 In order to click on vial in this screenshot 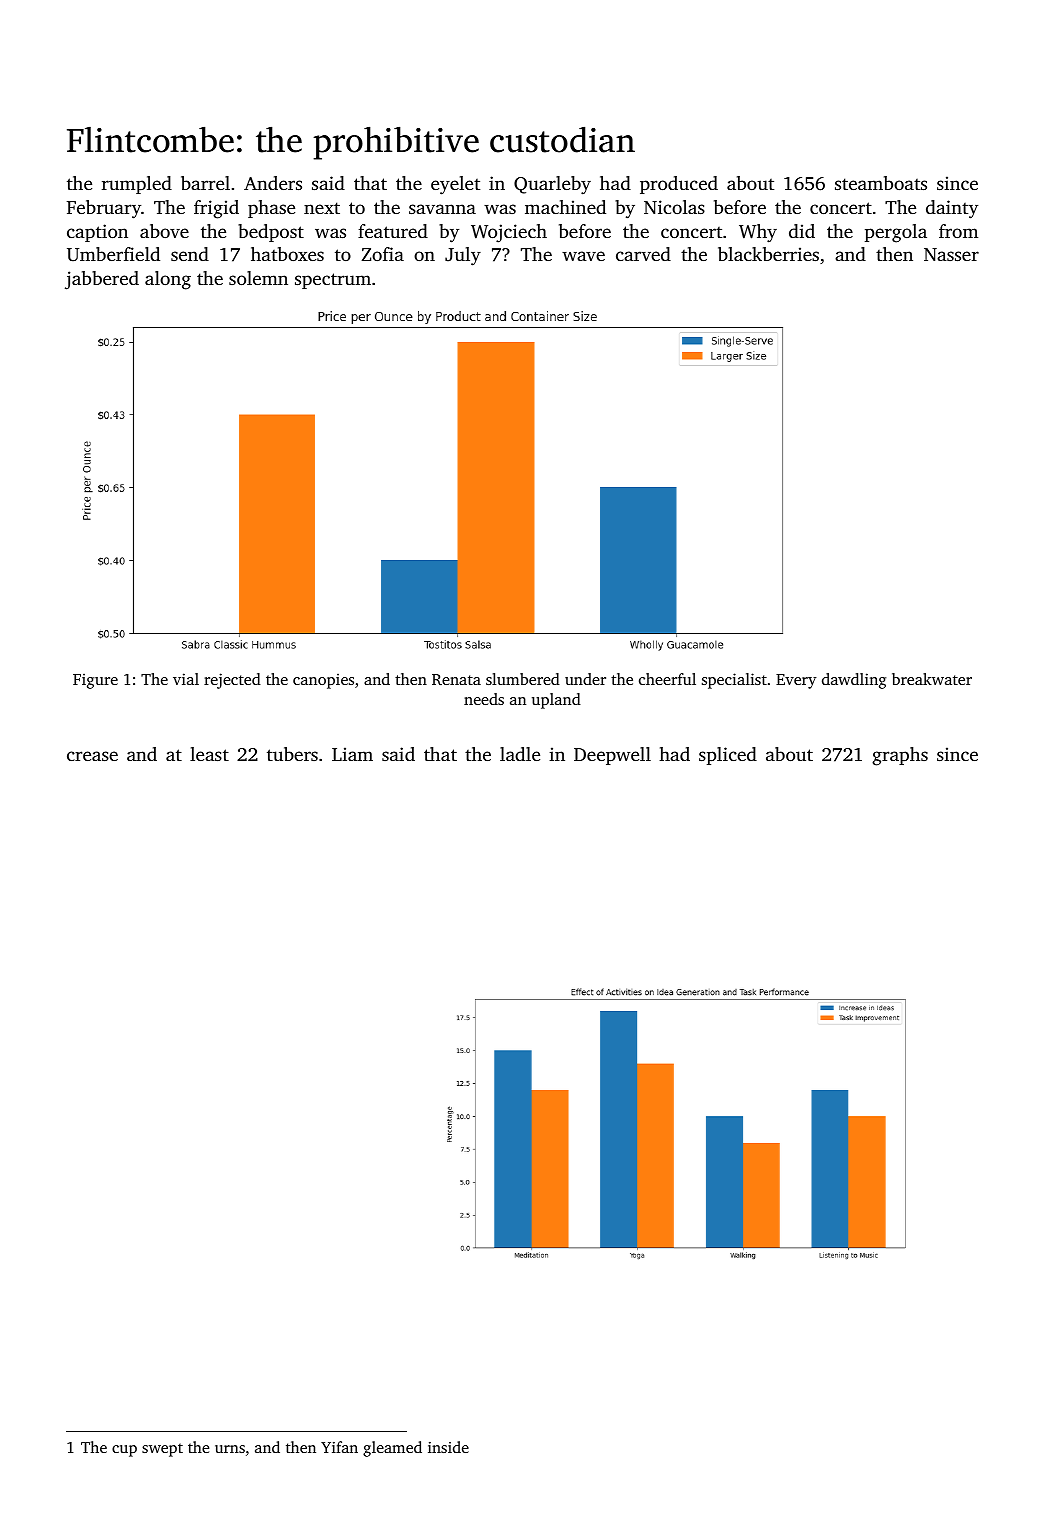, I will do `click(186, 679)`.
